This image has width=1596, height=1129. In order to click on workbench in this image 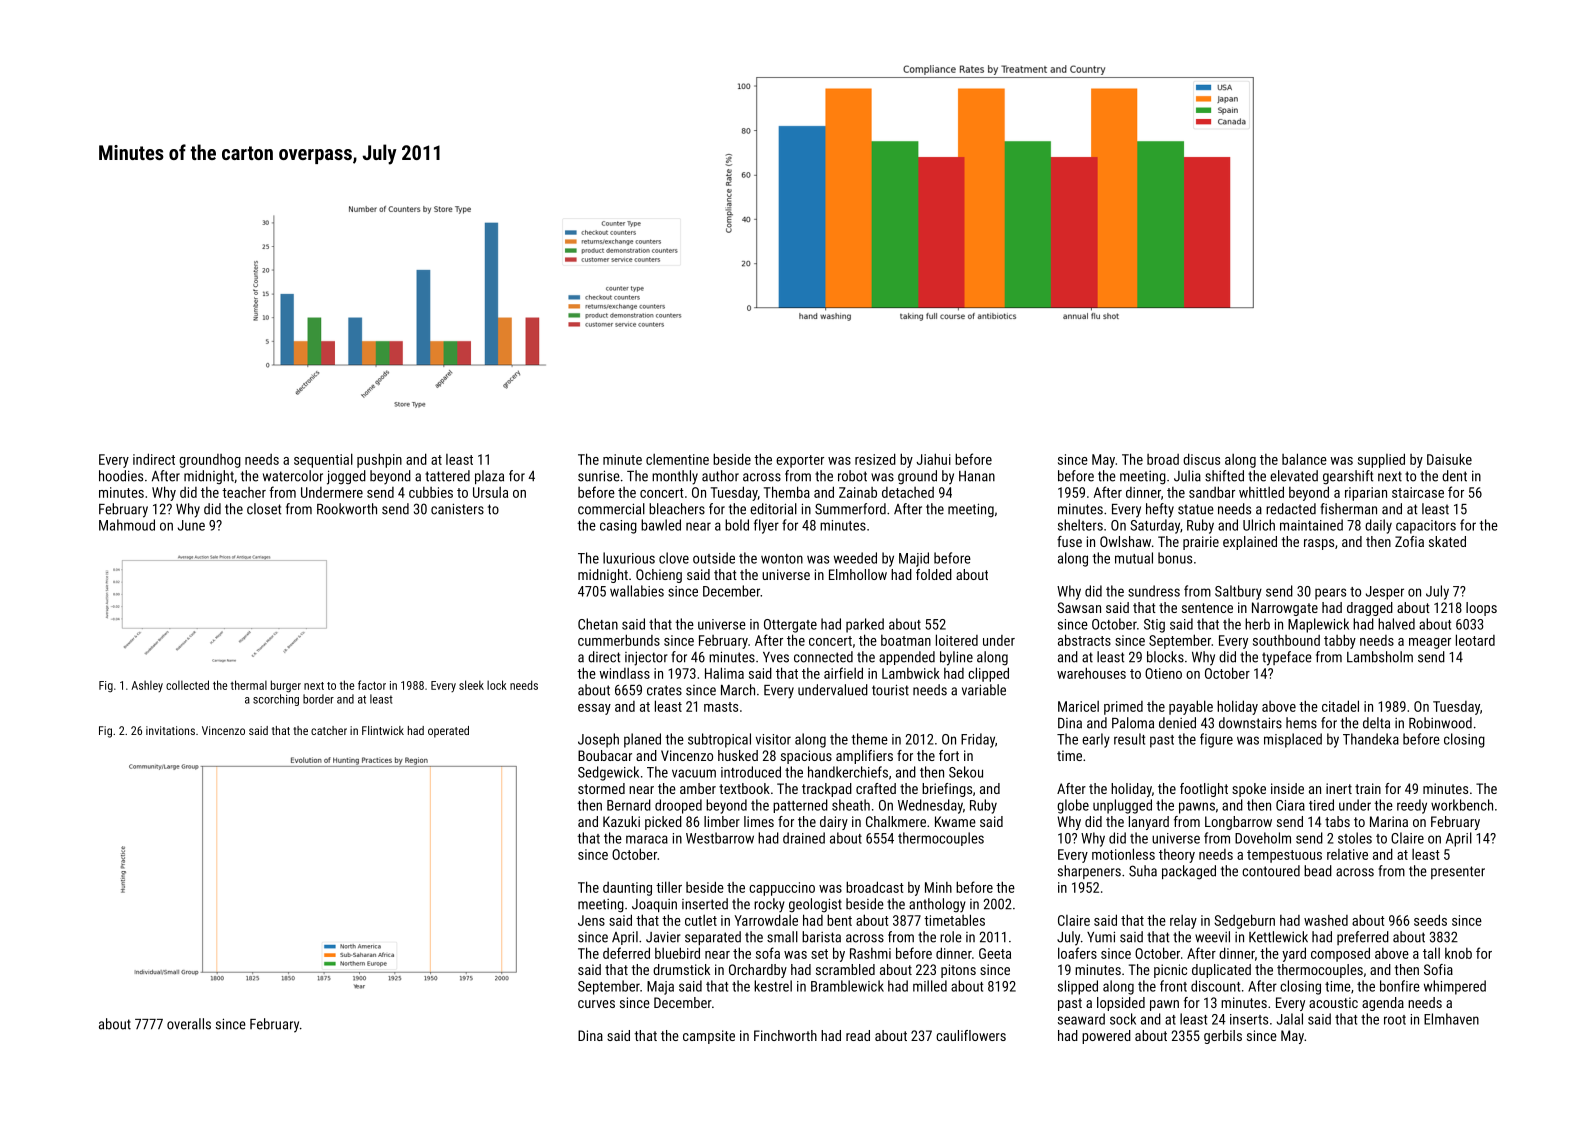, I will do `click(1462, 805)`.
